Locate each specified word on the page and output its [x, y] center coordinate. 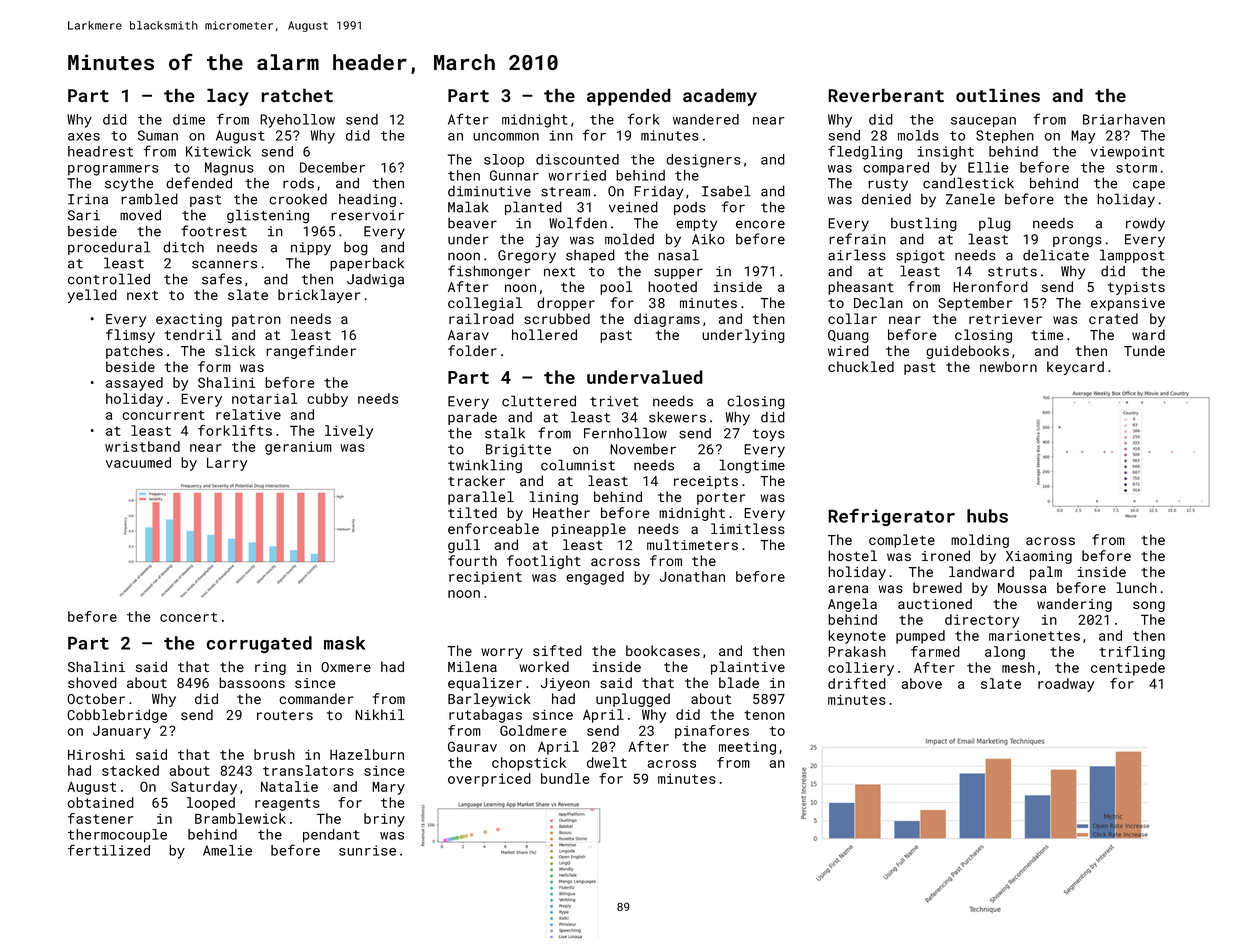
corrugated [259, 644]
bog [356, 248]
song [1149, 606]
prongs [1077, 242]
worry [502, 653]
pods [690, 208]
